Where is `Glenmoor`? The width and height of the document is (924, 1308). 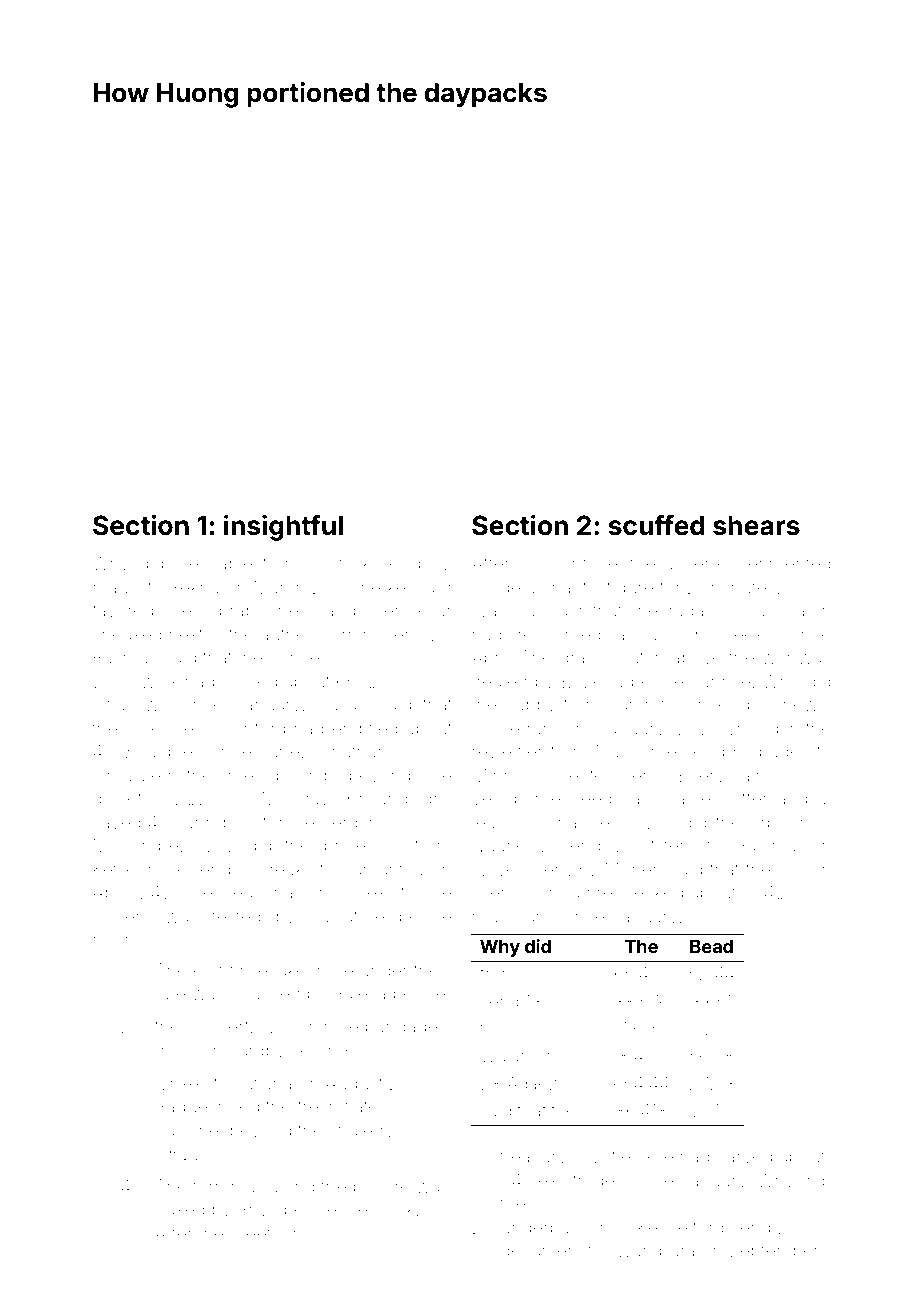
Glenmoor is located at coordinates (512, 892).
